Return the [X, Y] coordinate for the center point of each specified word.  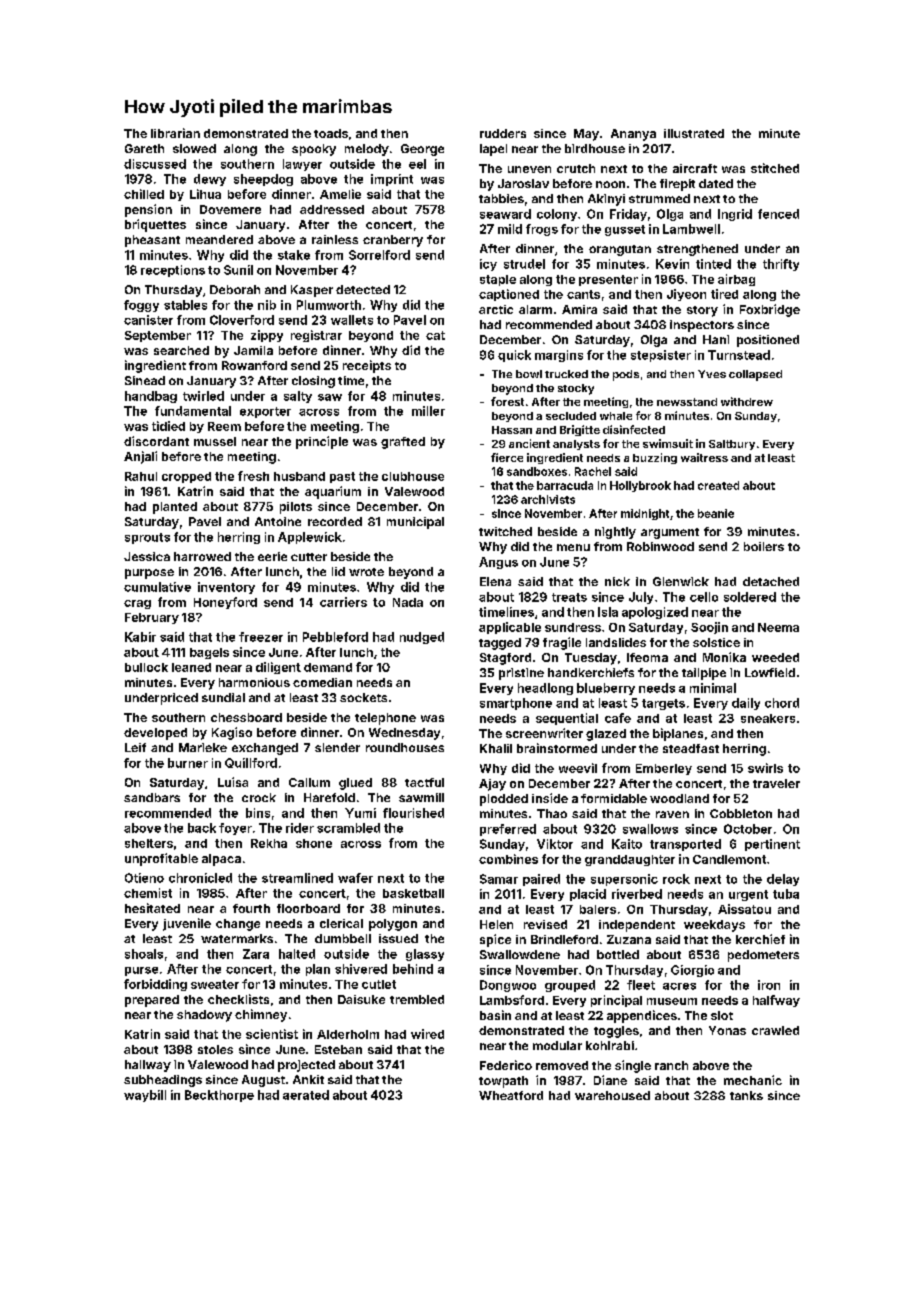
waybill [145, 1096]
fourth [251, 908]
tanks [746, 1095]
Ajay [492, 785]
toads [331, 133]
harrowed [202, 556]
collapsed [755, 375]
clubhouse [413, 476]
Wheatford [511, 1095]
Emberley [664, 769]
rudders [503, 133]
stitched [775, 168]
